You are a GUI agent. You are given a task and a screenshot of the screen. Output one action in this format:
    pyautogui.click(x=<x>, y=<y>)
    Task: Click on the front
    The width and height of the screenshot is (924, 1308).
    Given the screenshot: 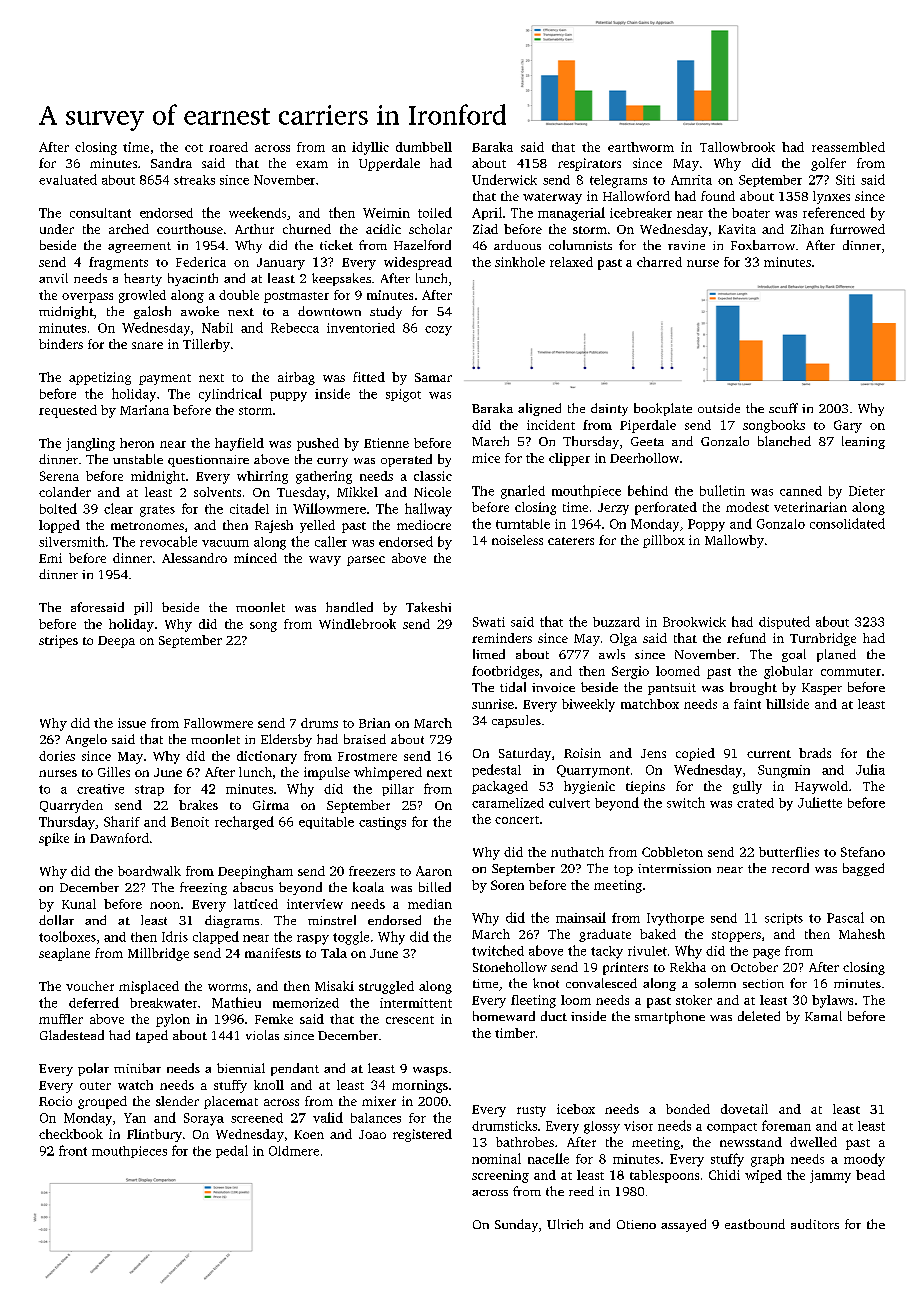 What is the action you would take?
    pyautogui.click(x=73, y=1150)
